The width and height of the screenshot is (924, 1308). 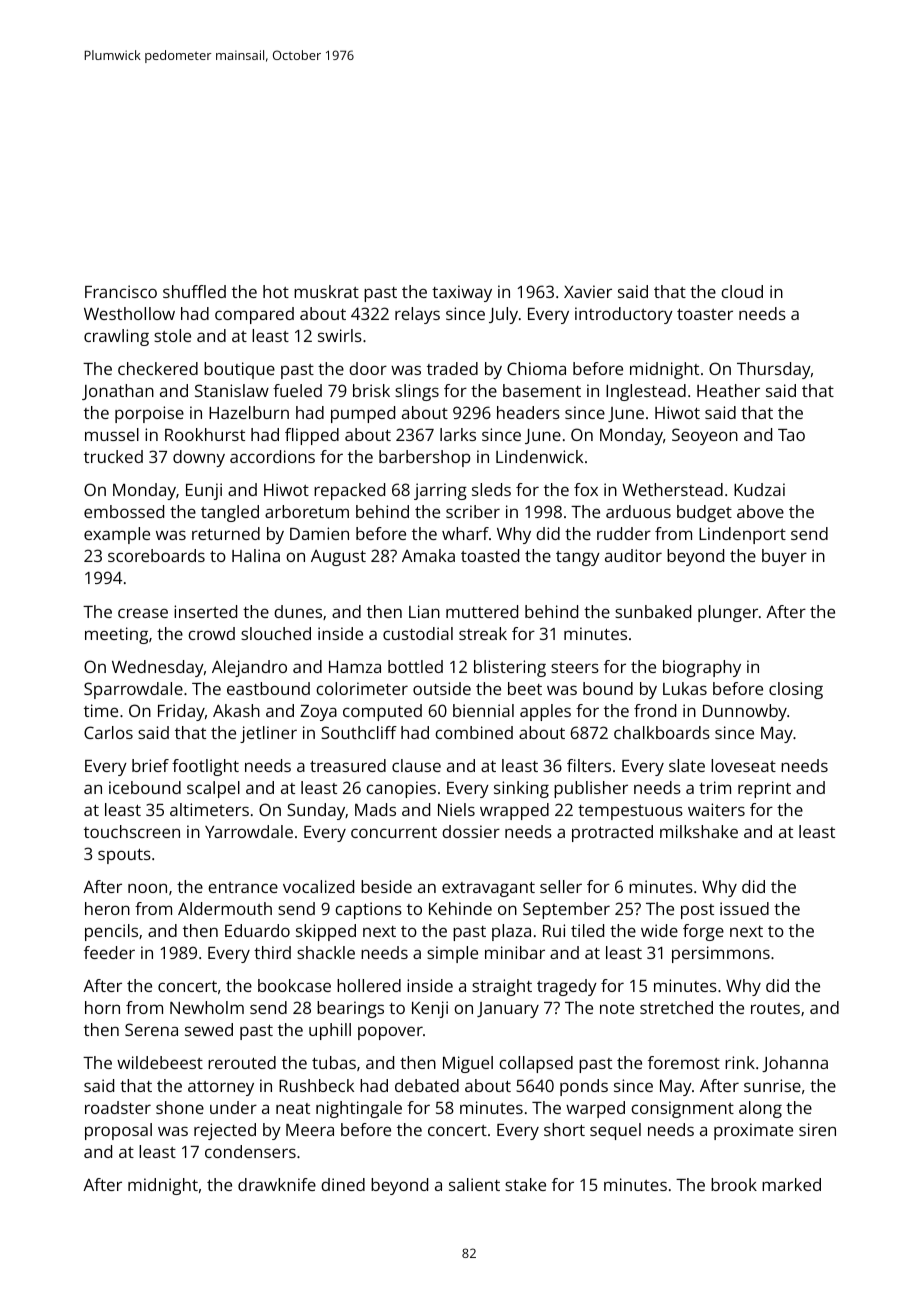 What do you see at coordinates (276, 291) in the screenshot?
I see `hot` at bounding box center [276, 291].
